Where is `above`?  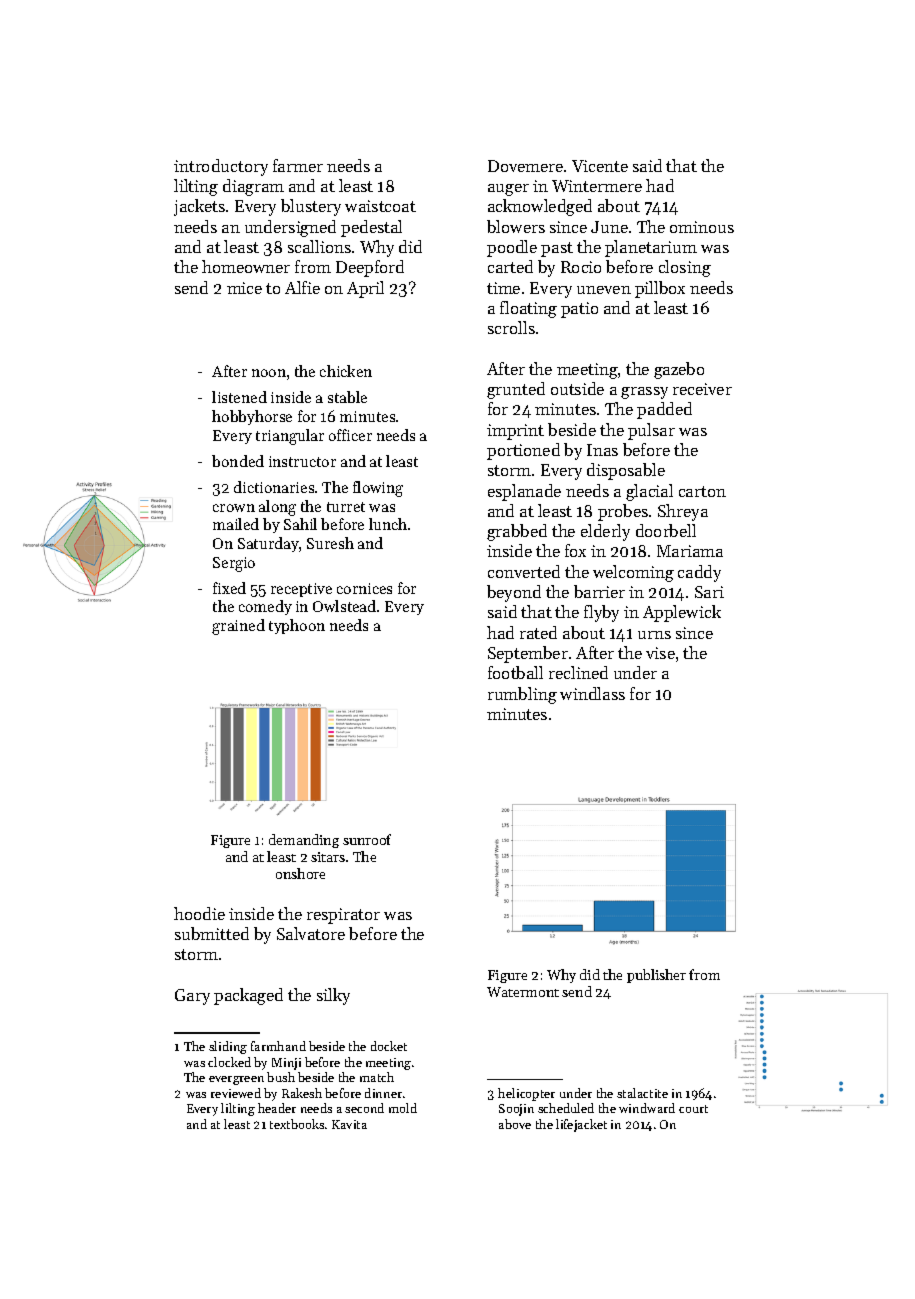
above is located at coordinates (515, 1124).
